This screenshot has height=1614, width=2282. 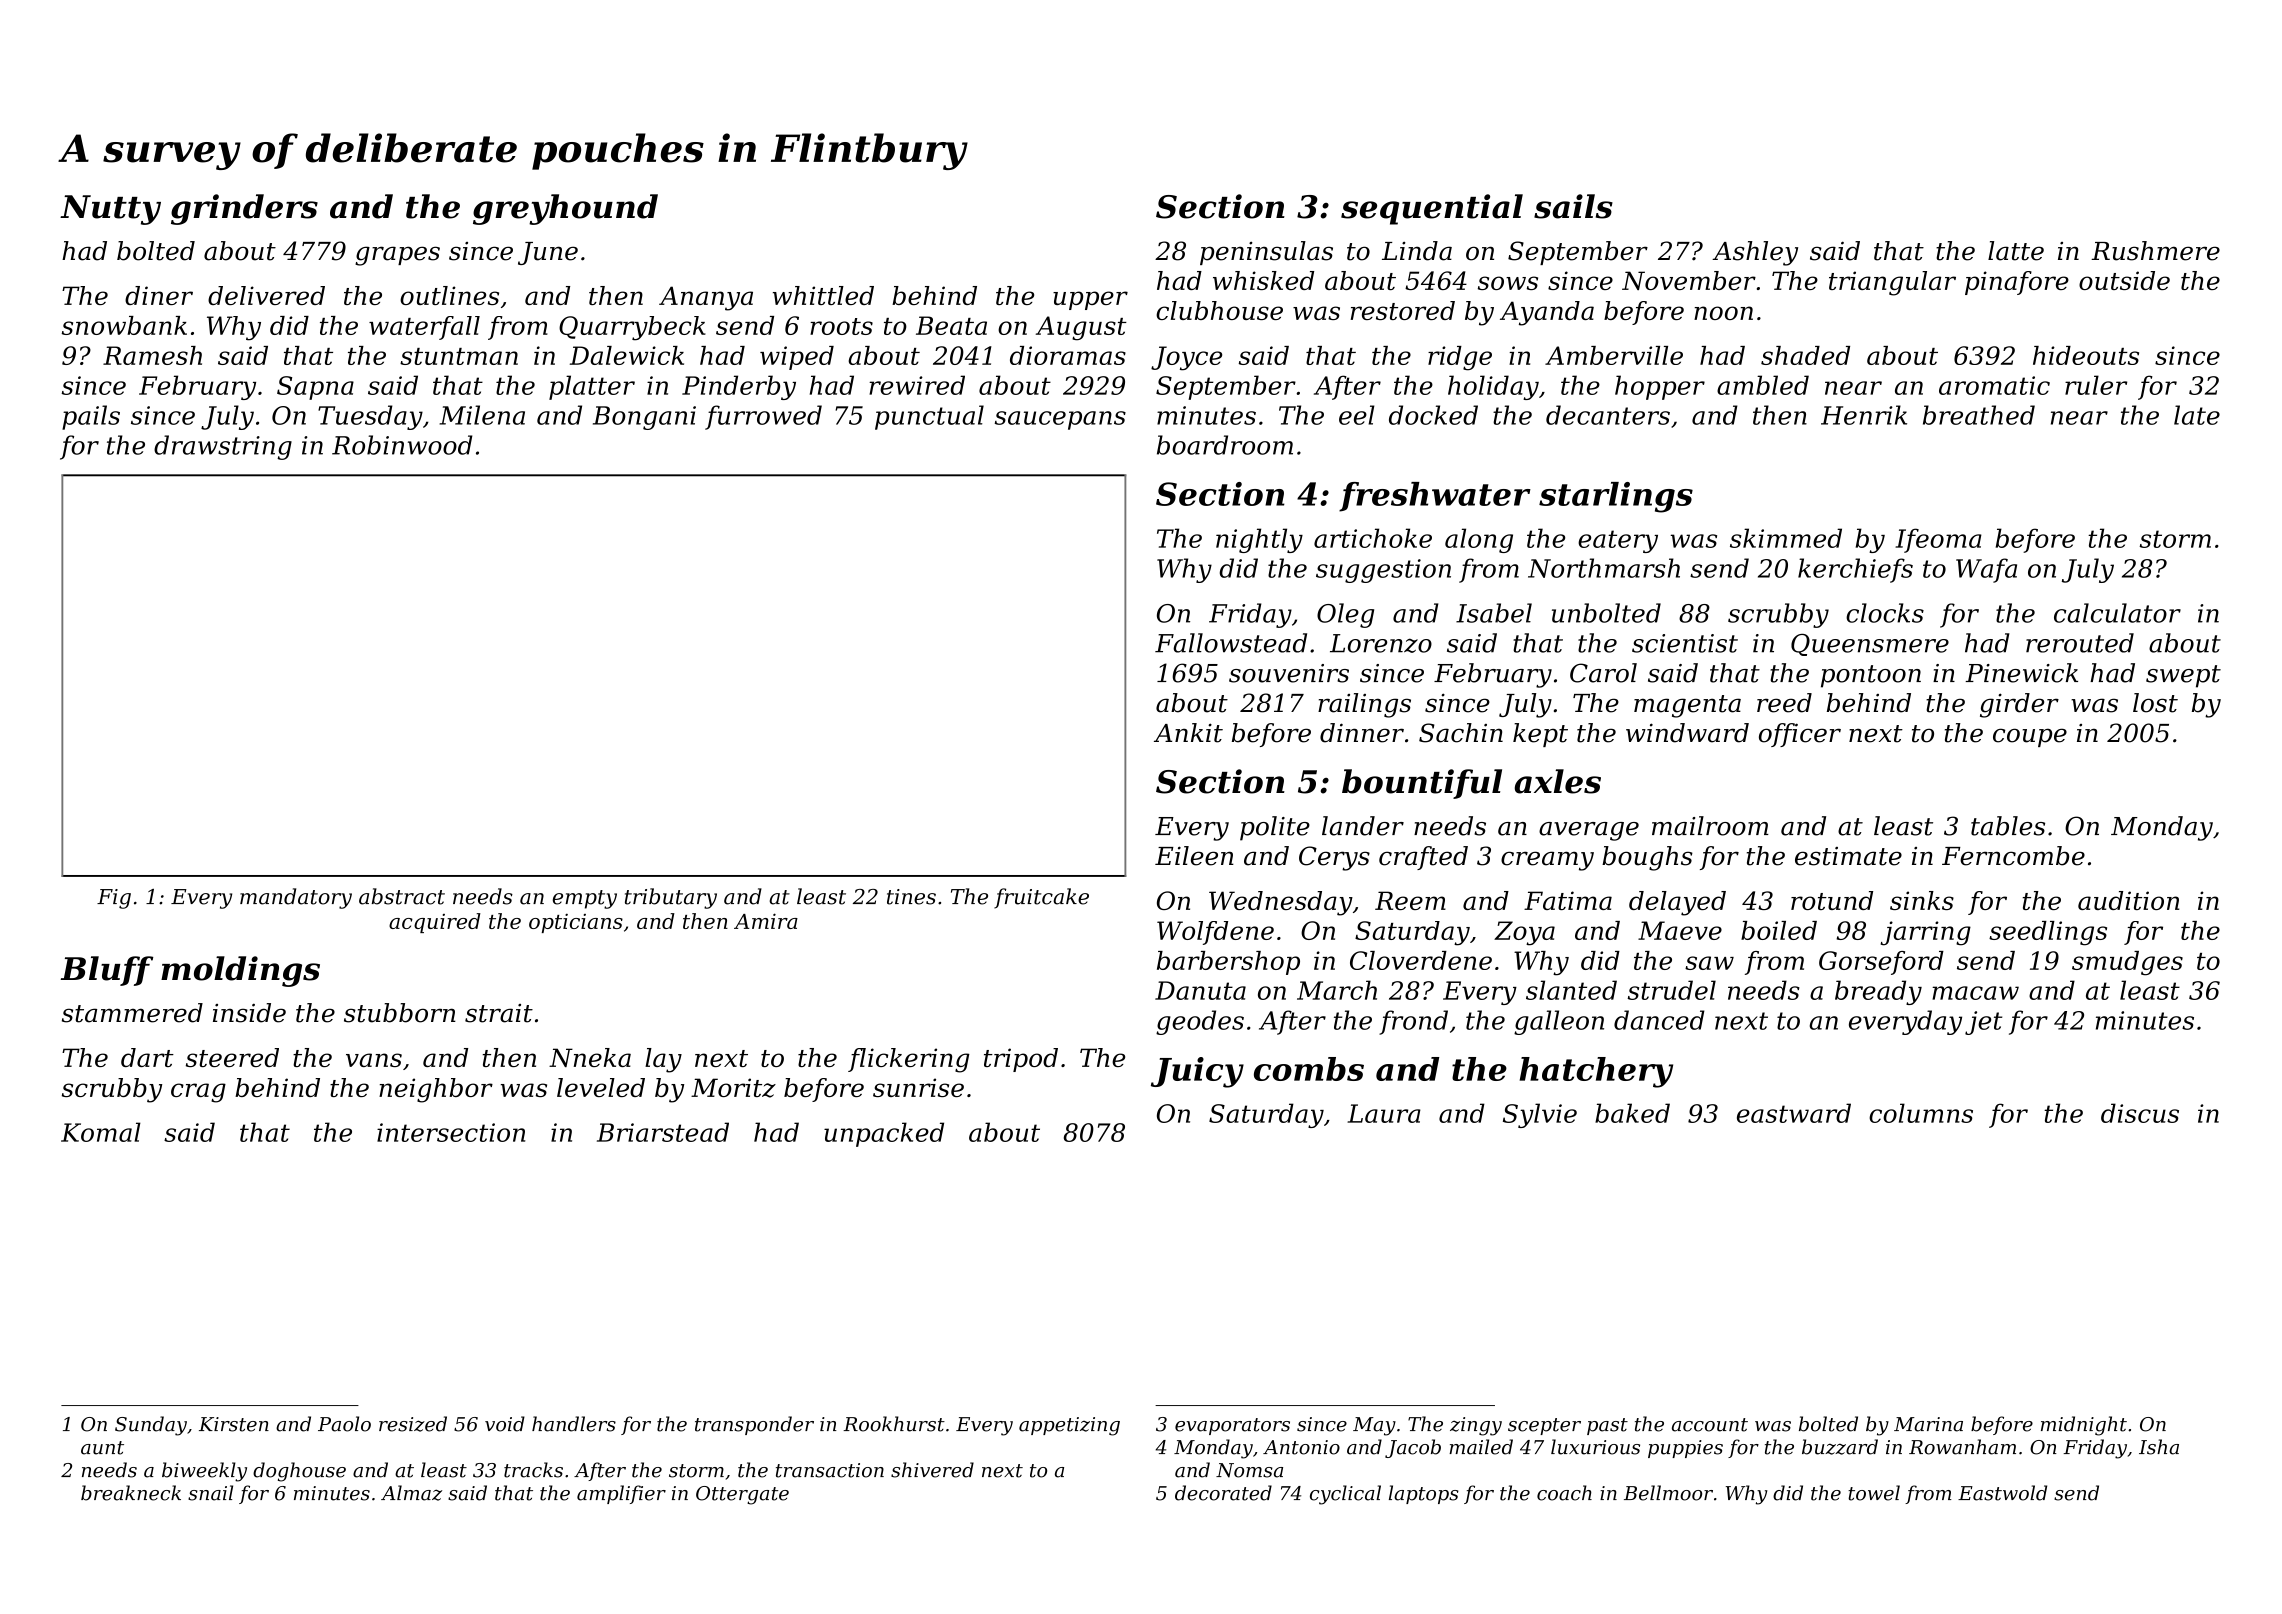 What do you see at coordinates (1616, 497) in the screenshot?
I see `starlings` at bounding box center [1616, 497].
